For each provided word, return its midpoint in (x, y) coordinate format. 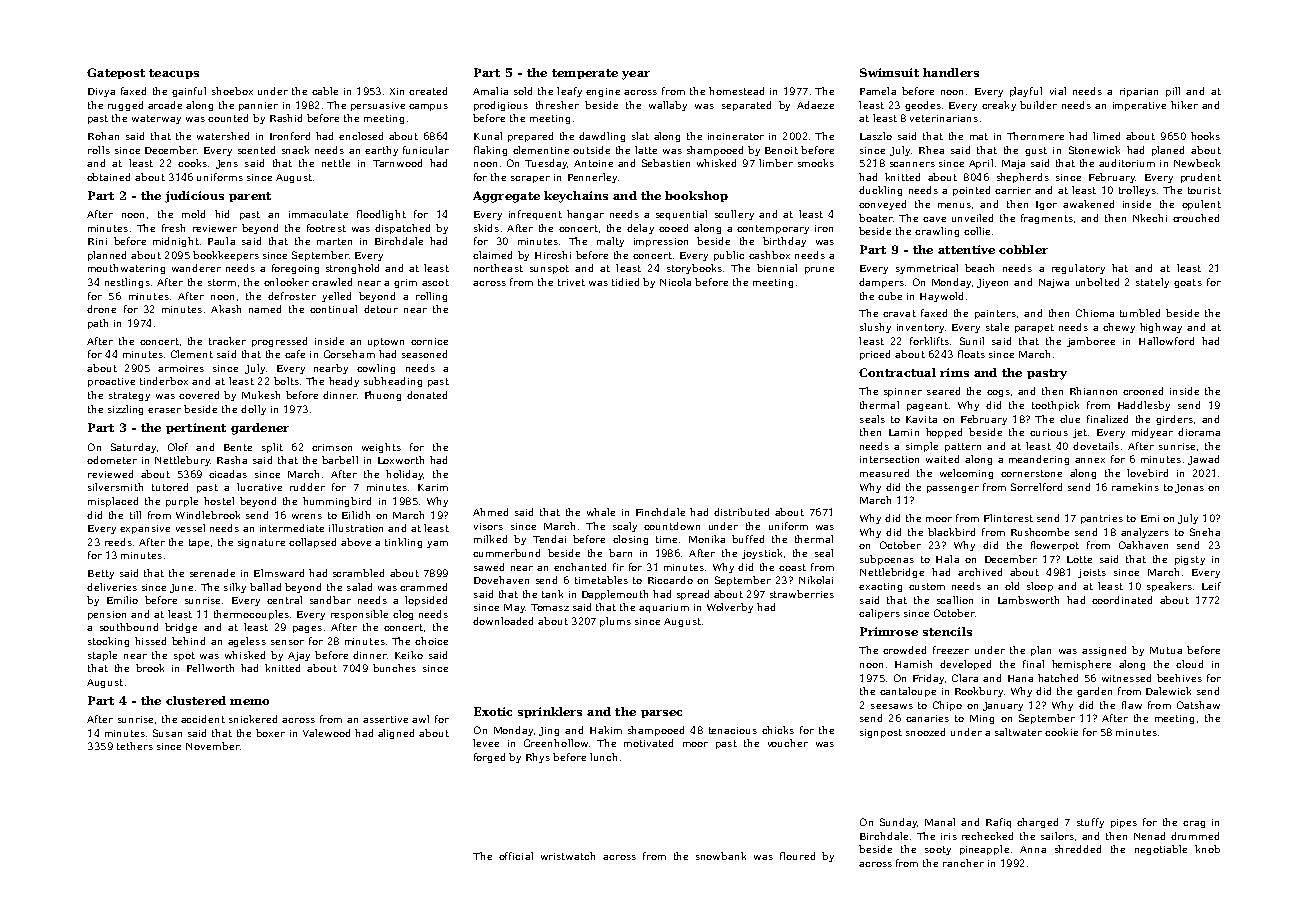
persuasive (378, 106)
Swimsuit (889, 72)
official (516, 856)
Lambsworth (1028, 600)
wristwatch (568, 856)
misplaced (113, 502)
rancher (963, 863)
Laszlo (876, 136)
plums (615, 622)
